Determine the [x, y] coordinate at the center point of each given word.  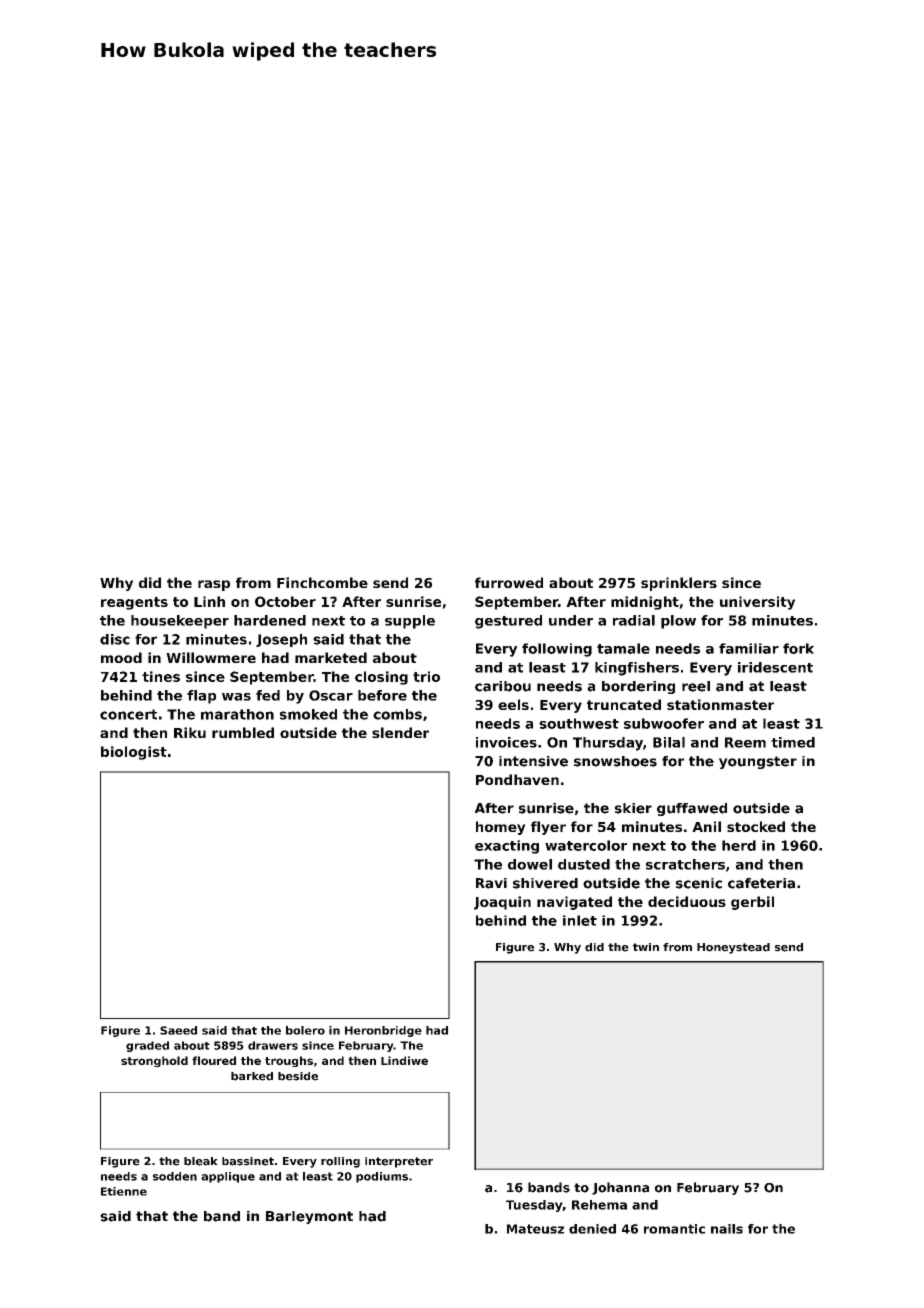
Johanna [620, 1188]
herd [739, 845]
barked [252, 1076]
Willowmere [211, 657]
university [757, 603]
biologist [134, 753]
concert [128, 714]
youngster [758, 762]
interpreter [399, 1162]
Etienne [124, 1191]
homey [501, 828]
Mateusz [535, 1229]
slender [400, 732]
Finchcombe [322, 582]
